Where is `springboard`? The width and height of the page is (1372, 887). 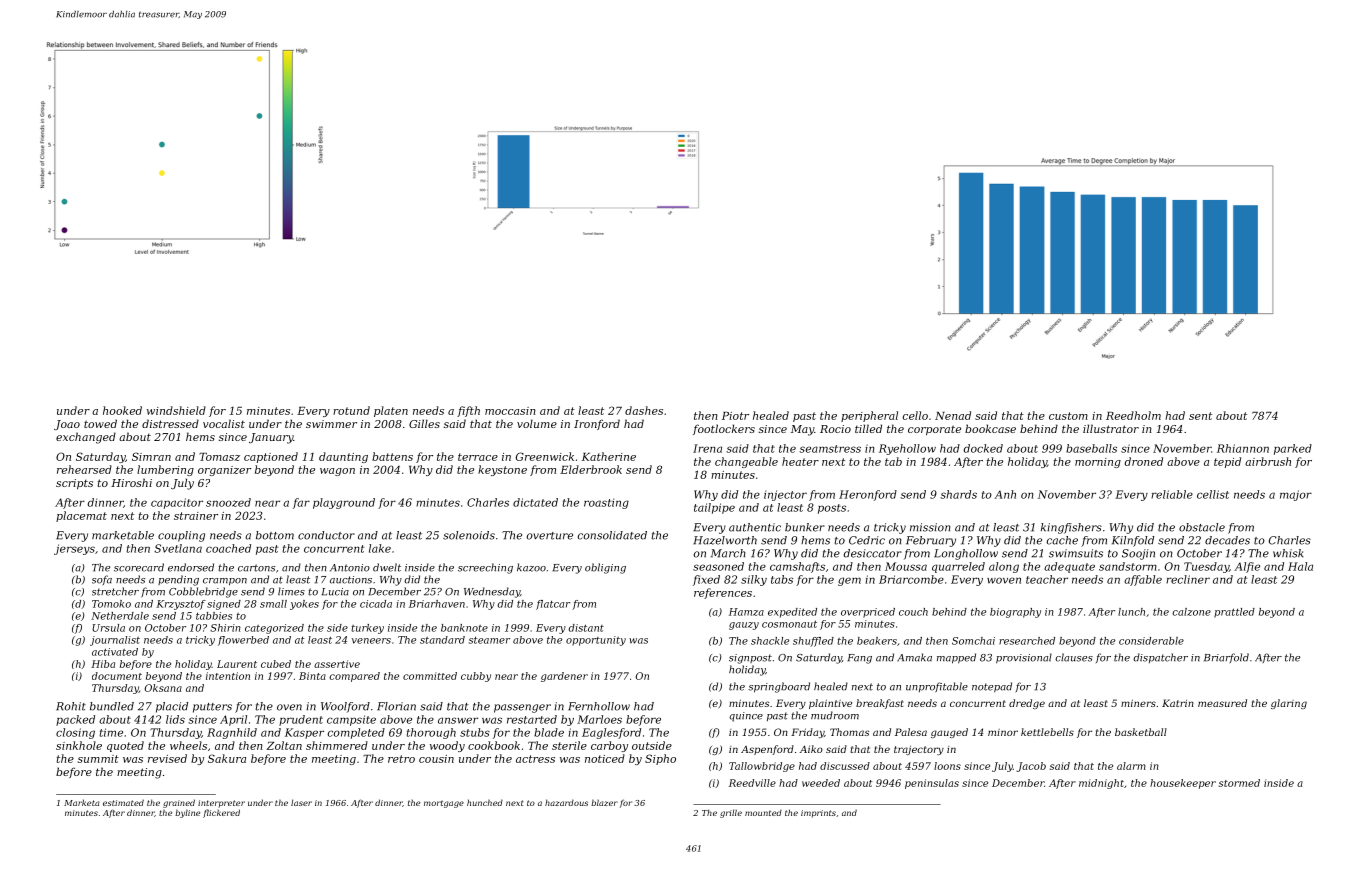 springboard is located at coordinates (779, 687).
